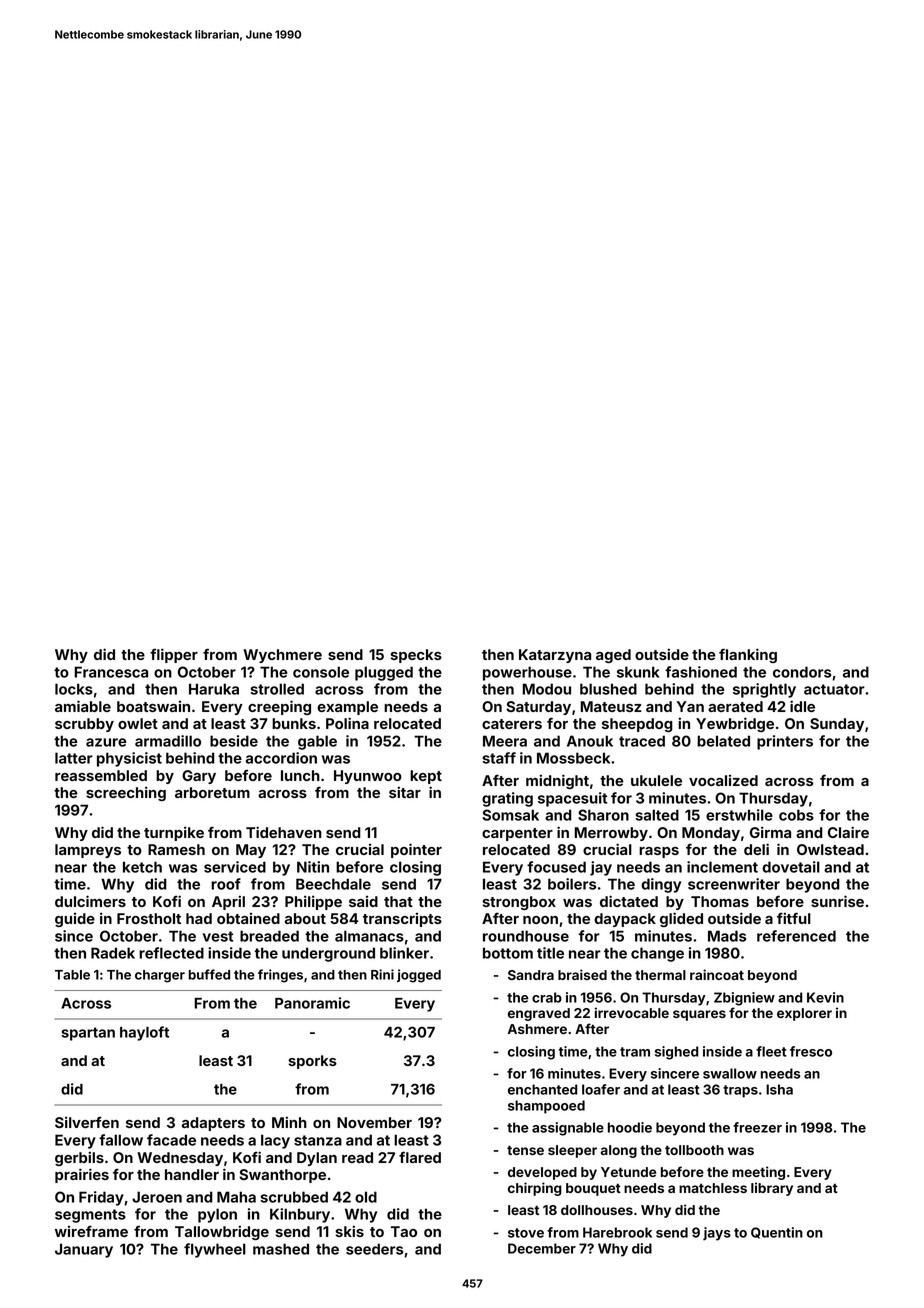 The image size is (924, 1308). What do you see at coordinates (535, 1189) in the screenshot?
I see `chirping` at bounding box center [535, 1189].
